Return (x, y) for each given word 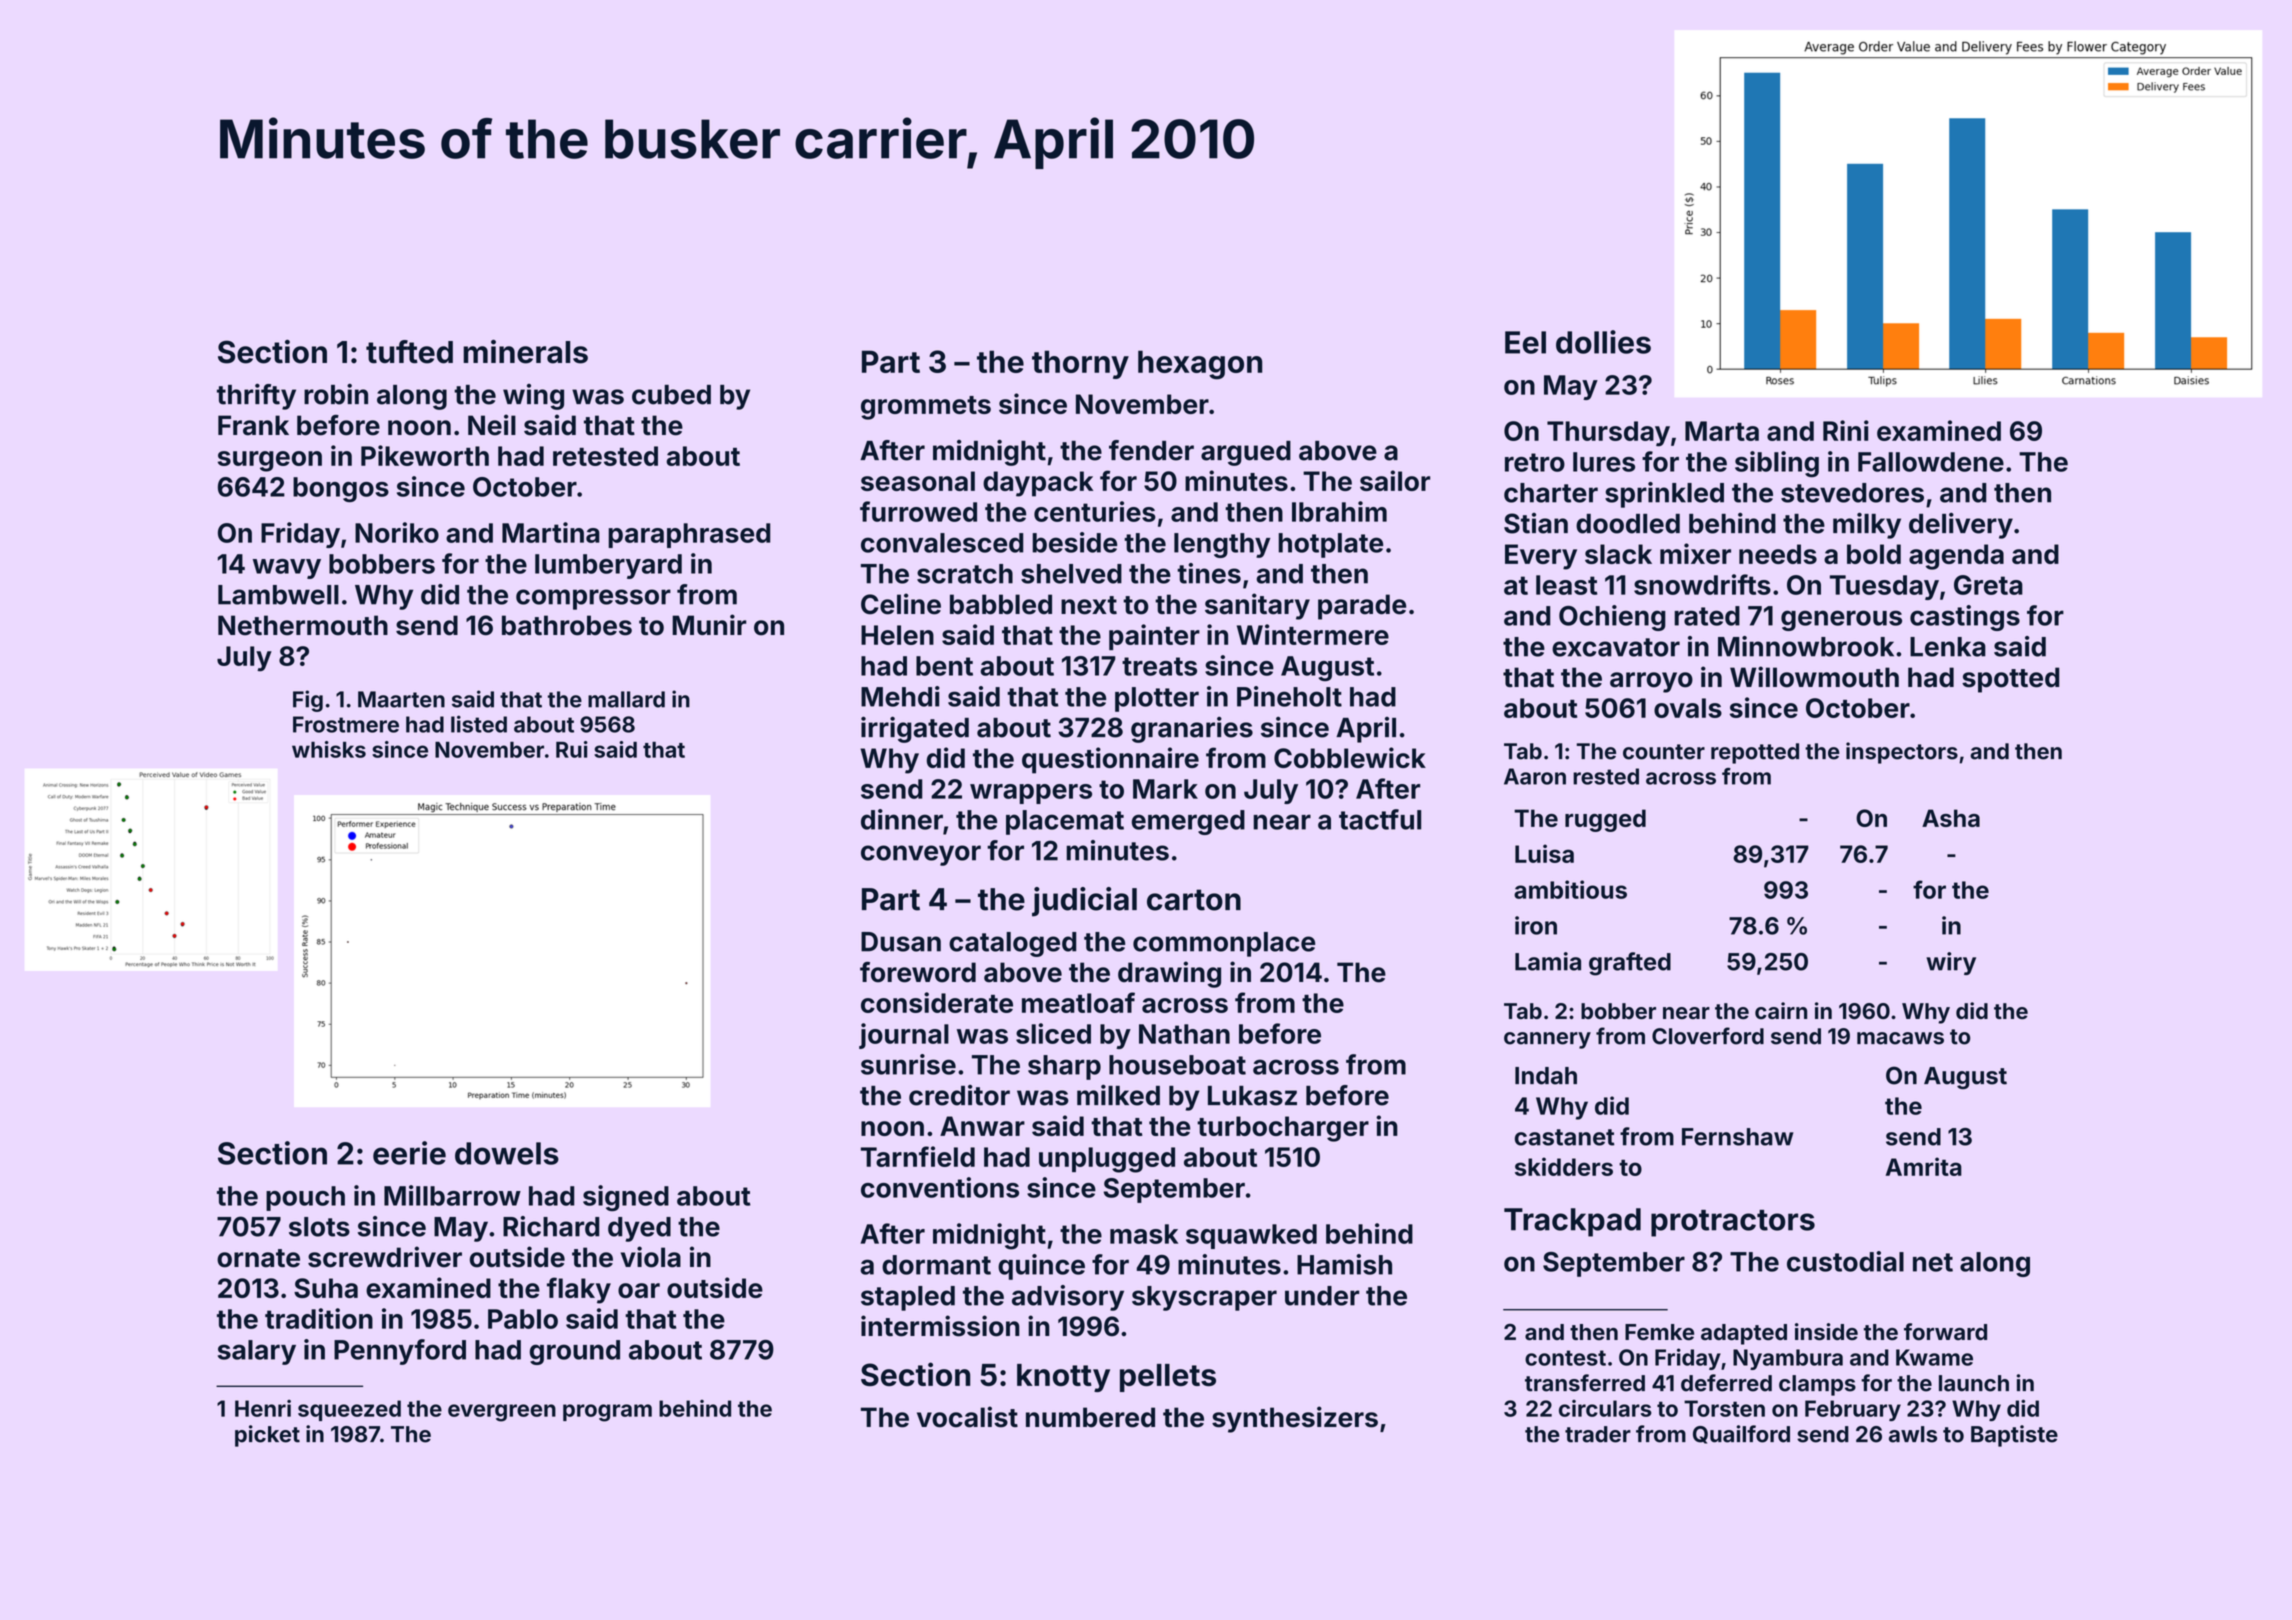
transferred (1585, 1383)
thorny (1080, 364)
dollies (1603, 342)
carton (1194, 900)
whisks (329, 749)
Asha (1951, 818)
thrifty (256, 396)
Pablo (523, 1319)
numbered (1090, 1417)
